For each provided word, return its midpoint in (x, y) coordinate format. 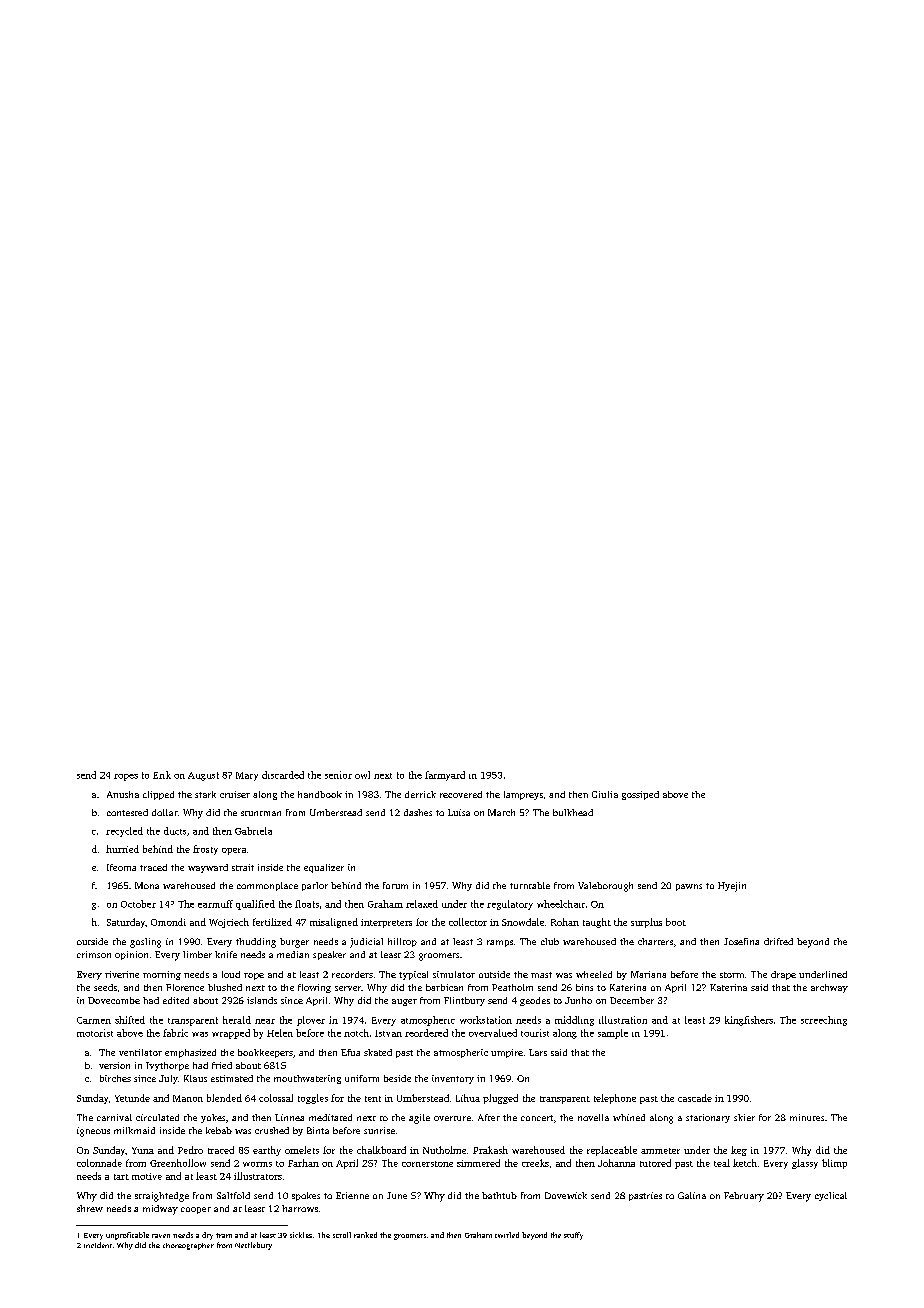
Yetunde (132, 1098)
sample (613, 1034)
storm (732, 975)
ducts (175, 831)
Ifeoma (121, 867)
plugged (500, 1099)
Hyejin (732, 887)
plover (311, 1021)
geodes (535, 1001)
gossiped (640, 795)
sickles (301, 1235)
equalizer (324, 868)
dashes (418, 812)
